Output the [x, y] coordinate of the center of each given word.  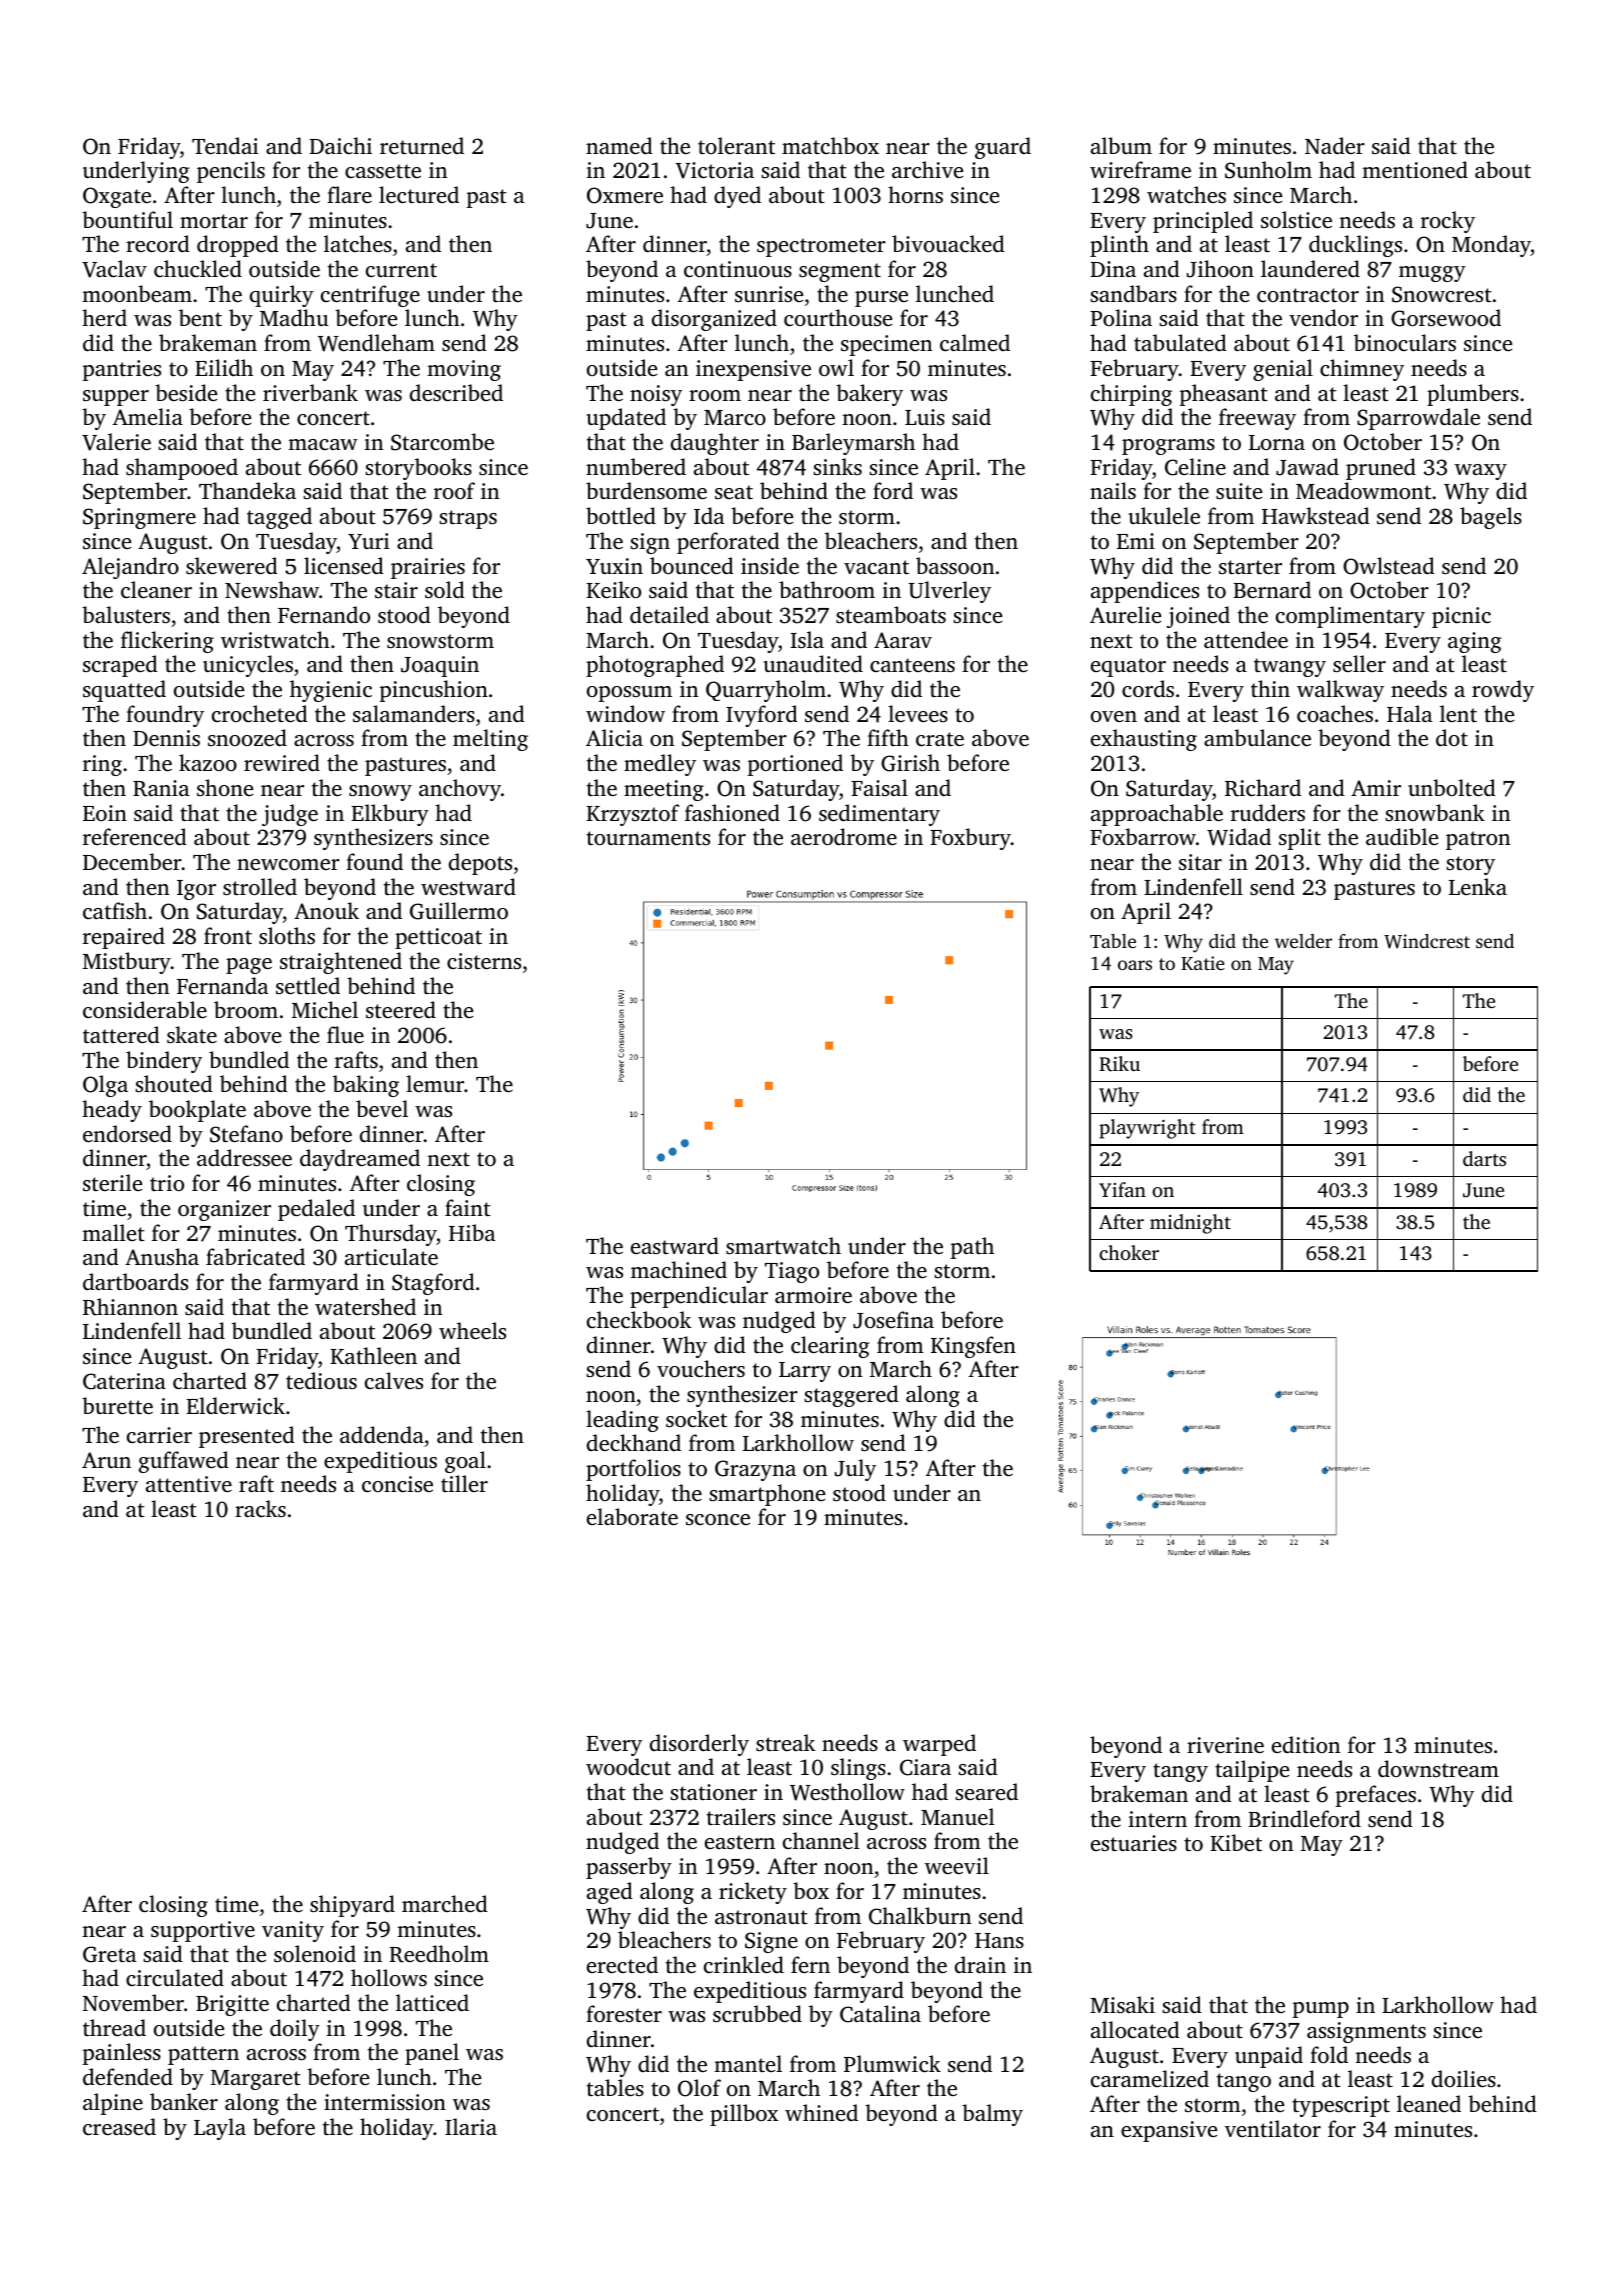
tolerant [736, 145]
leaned [1429, 2103]
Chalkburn [920, 1916]
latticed [432, 2002]
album [1121, 145]
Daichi [340, 145]
